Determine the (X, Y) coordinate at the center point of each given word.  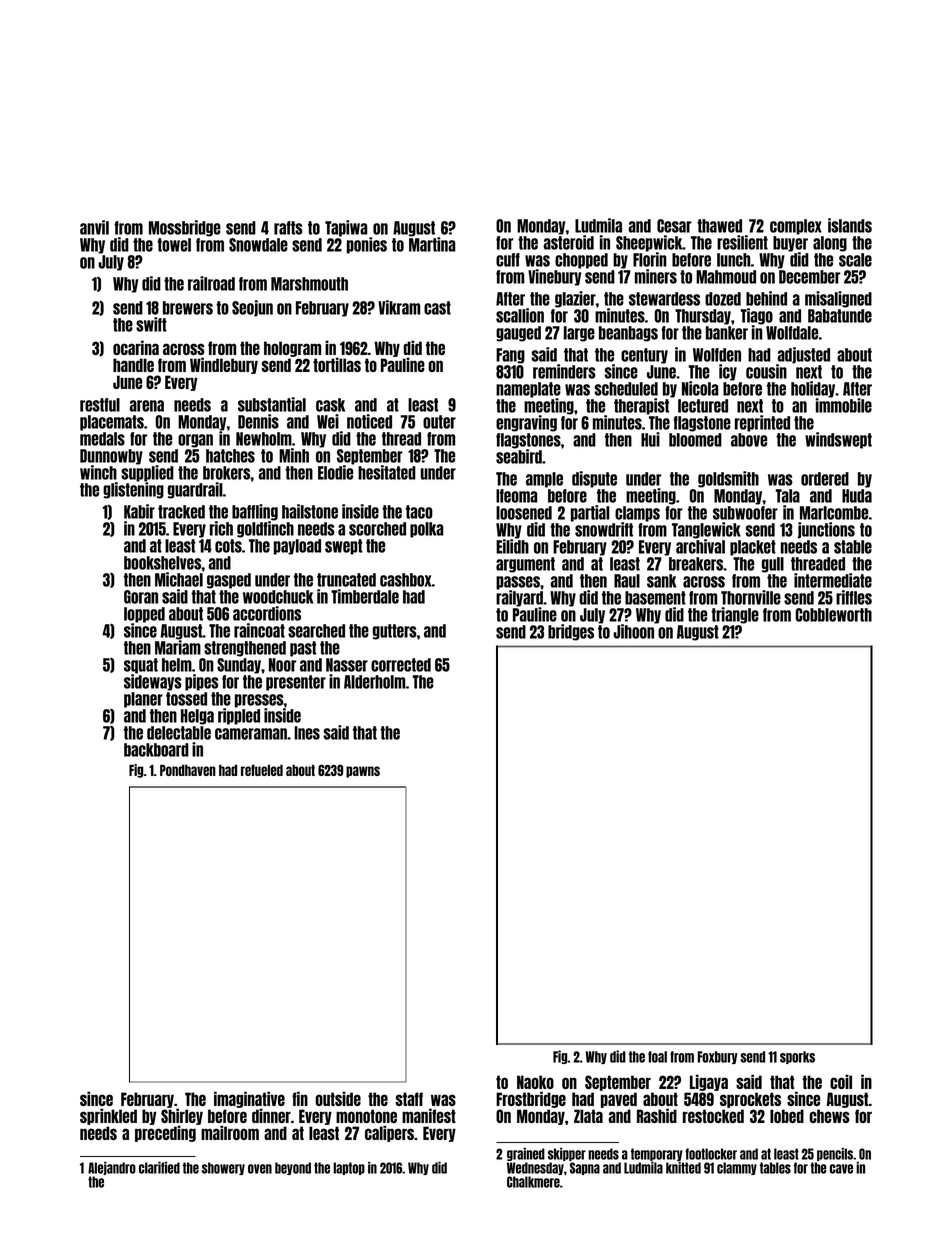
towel (174, 245)
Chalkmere (533, 1182)
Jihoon (633, 631)
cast (437, 308)
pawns (363, 772)
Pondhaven (188, 770)
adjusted (804, 355)
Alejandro (112, 1168)
